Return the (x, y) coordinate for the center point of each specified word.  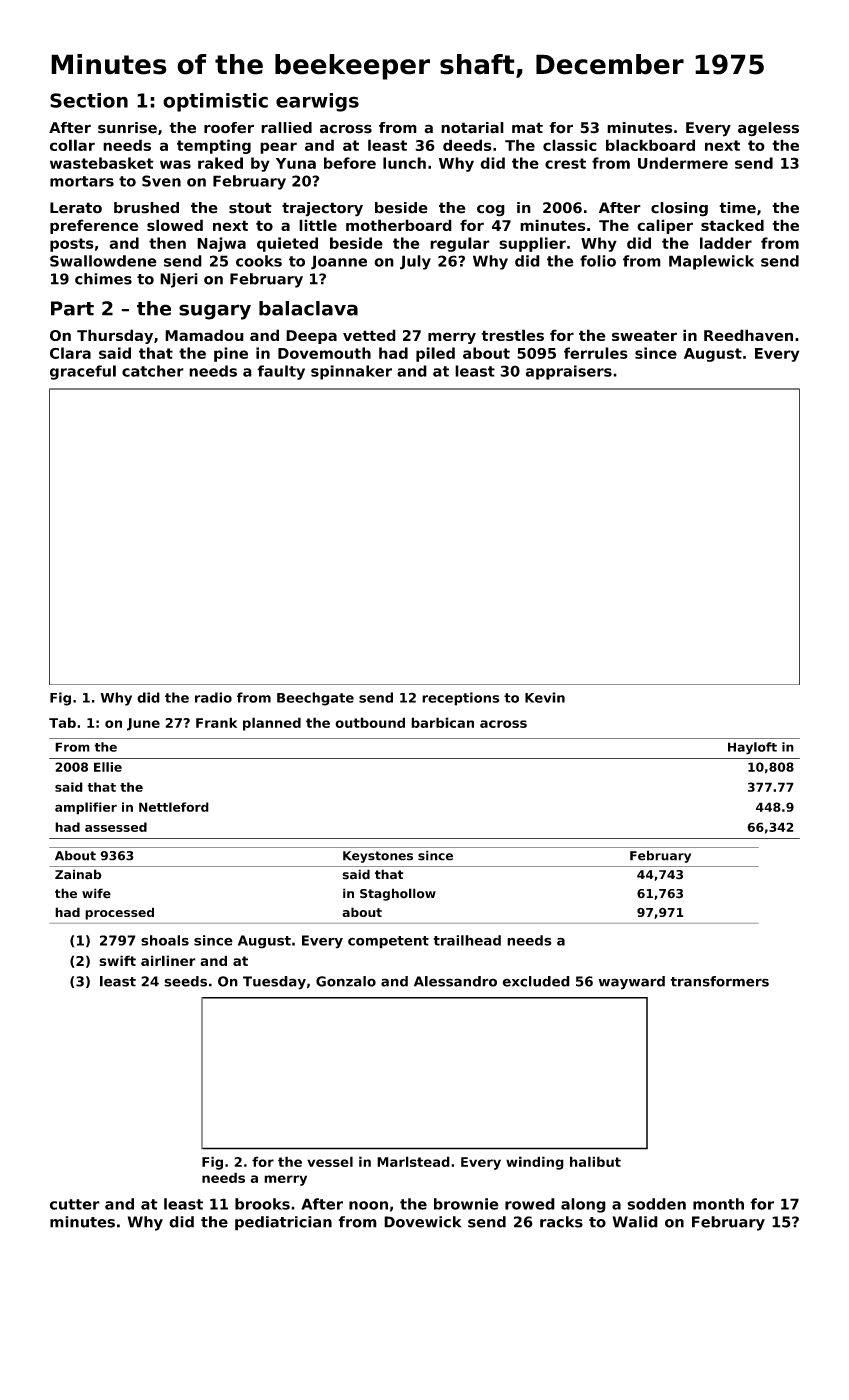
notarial (472, 128)
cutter (75, 1204)
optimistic (215, 102)
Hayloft (752, 748)
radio (213, 697)
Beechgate (315, 699)
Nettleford (174, 807)
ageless (768, 129)
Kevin (545, 697)
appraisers (569, 372)
